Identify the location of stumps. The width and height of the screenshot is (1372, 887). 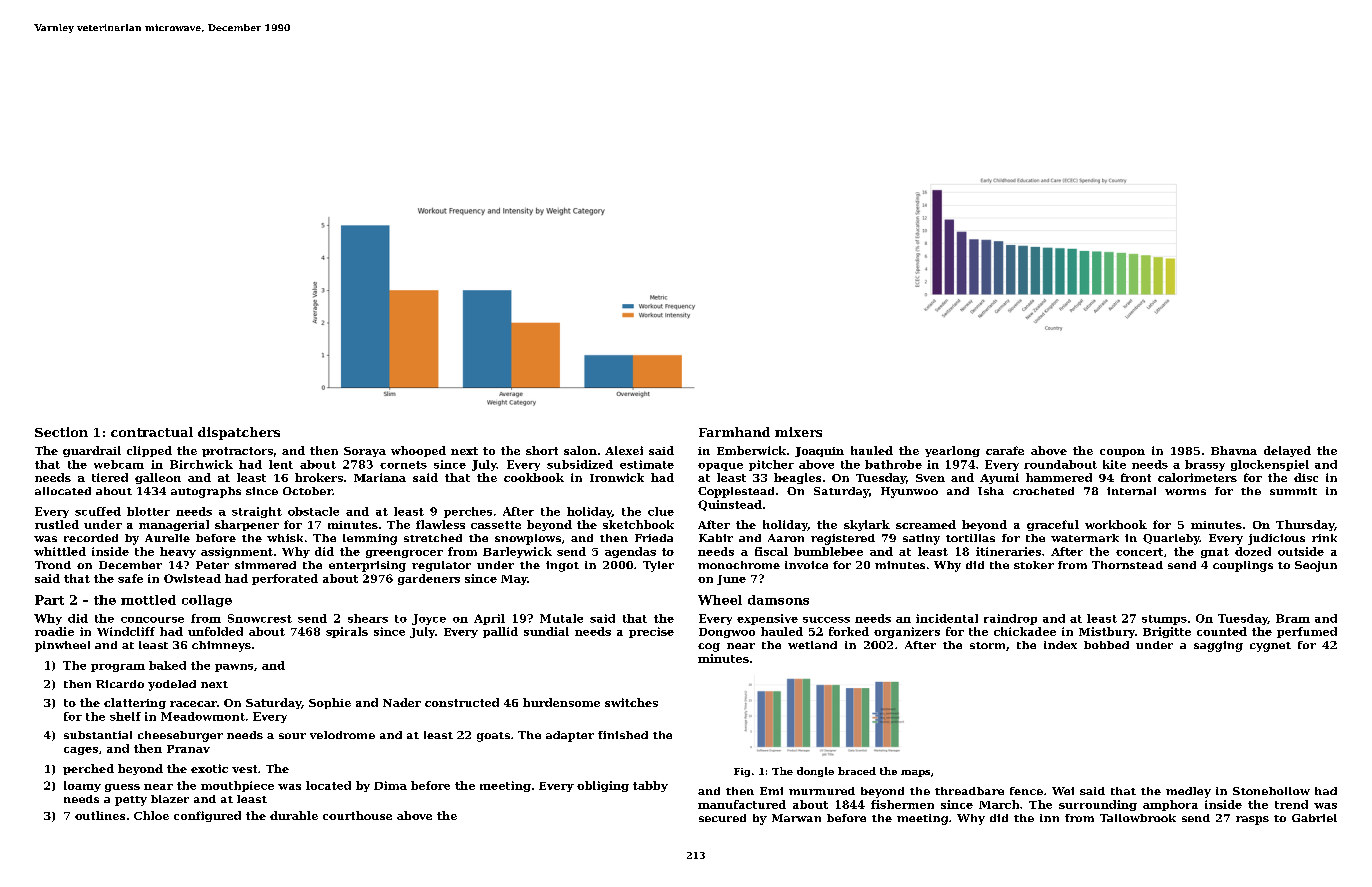
(1164, 620).
